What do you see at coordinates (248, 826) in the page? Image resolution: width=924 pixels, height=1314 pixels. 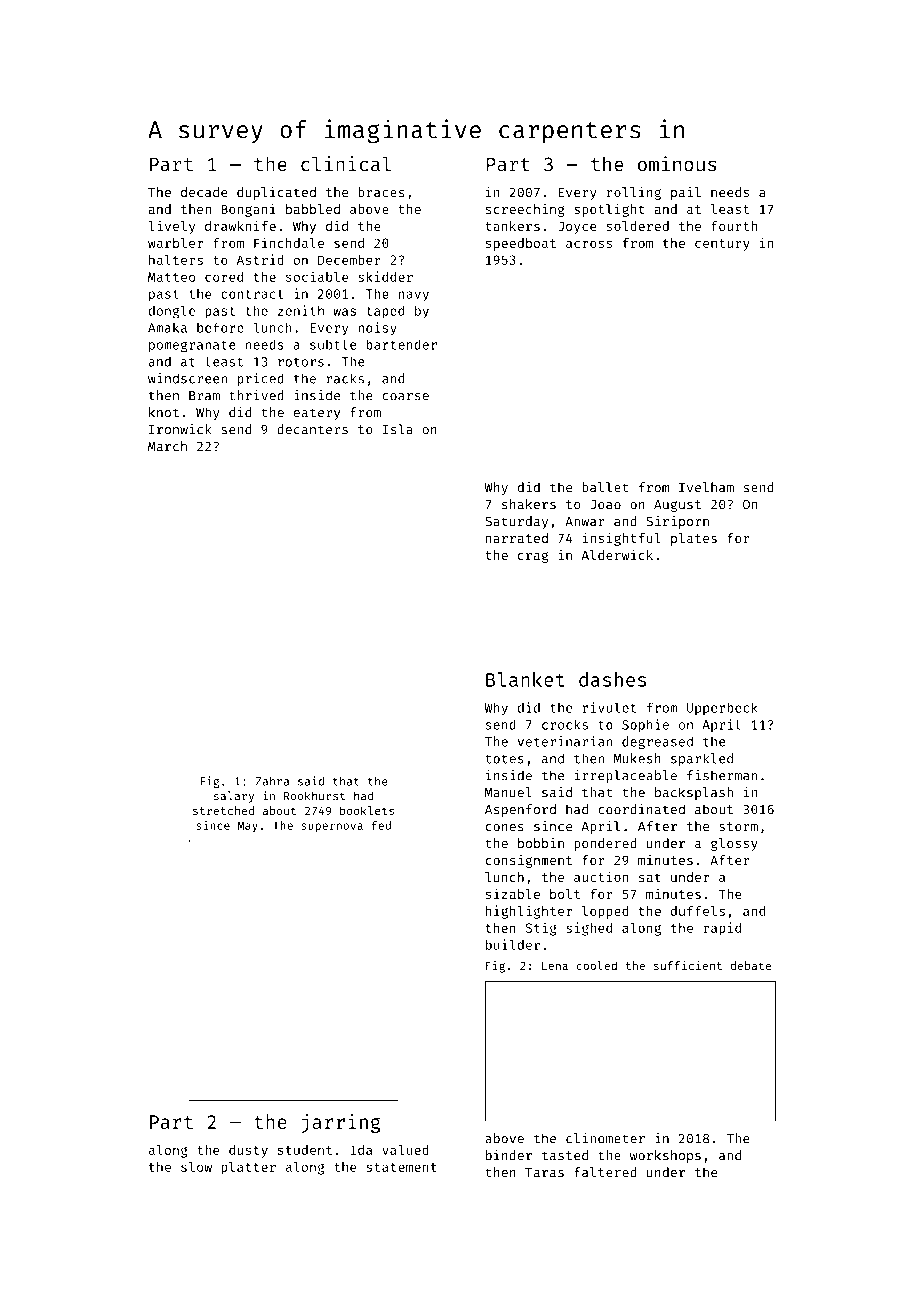 I see `May` at bounding box center [248, 826].
